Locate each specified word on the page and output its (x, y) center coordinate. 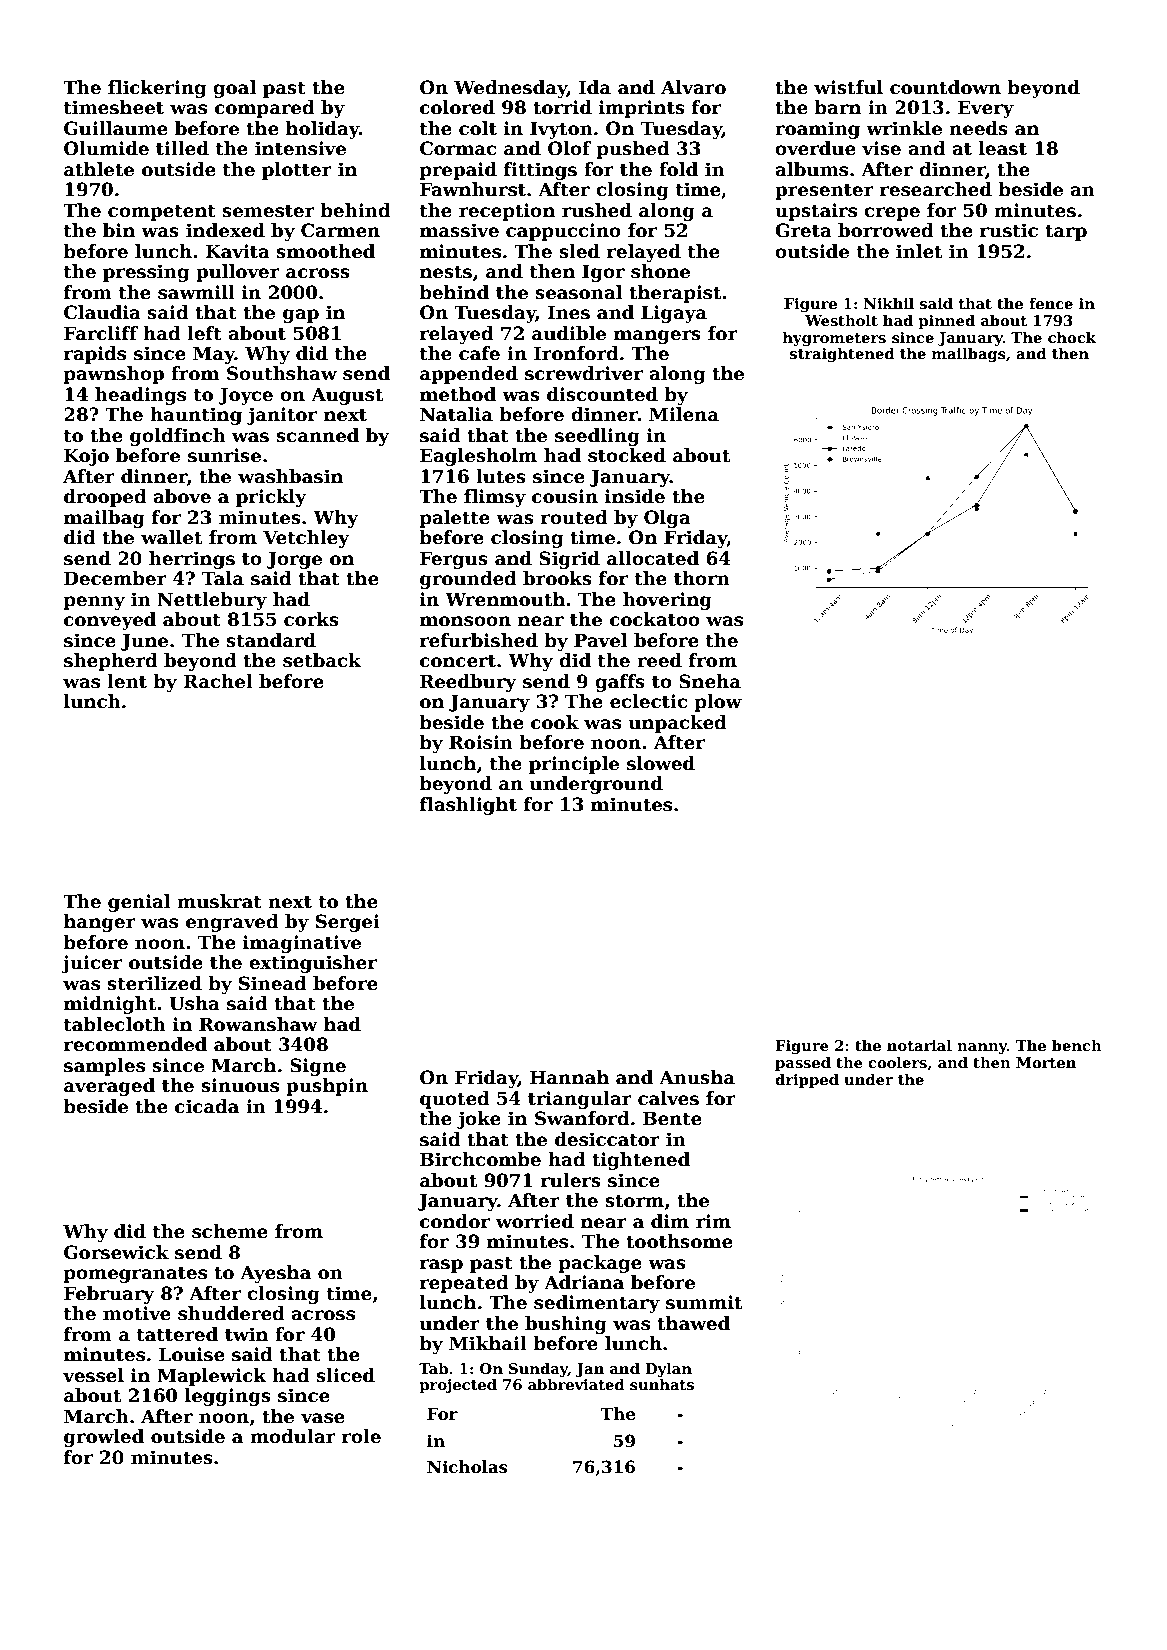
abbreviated (576, 1384)
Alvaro (693, 87)
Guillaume (116, 128)
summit (704, 1302)
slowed (661, 763)
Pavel (600, 640)
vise (881, 148)
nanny (982, 1048)
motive (137, 1313)
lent (127, 681)
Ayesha (275, 1274)
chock (1072, 337)
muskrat (219, 901)
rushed (597, 210)
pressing (146, 273)
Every (986, 109)
